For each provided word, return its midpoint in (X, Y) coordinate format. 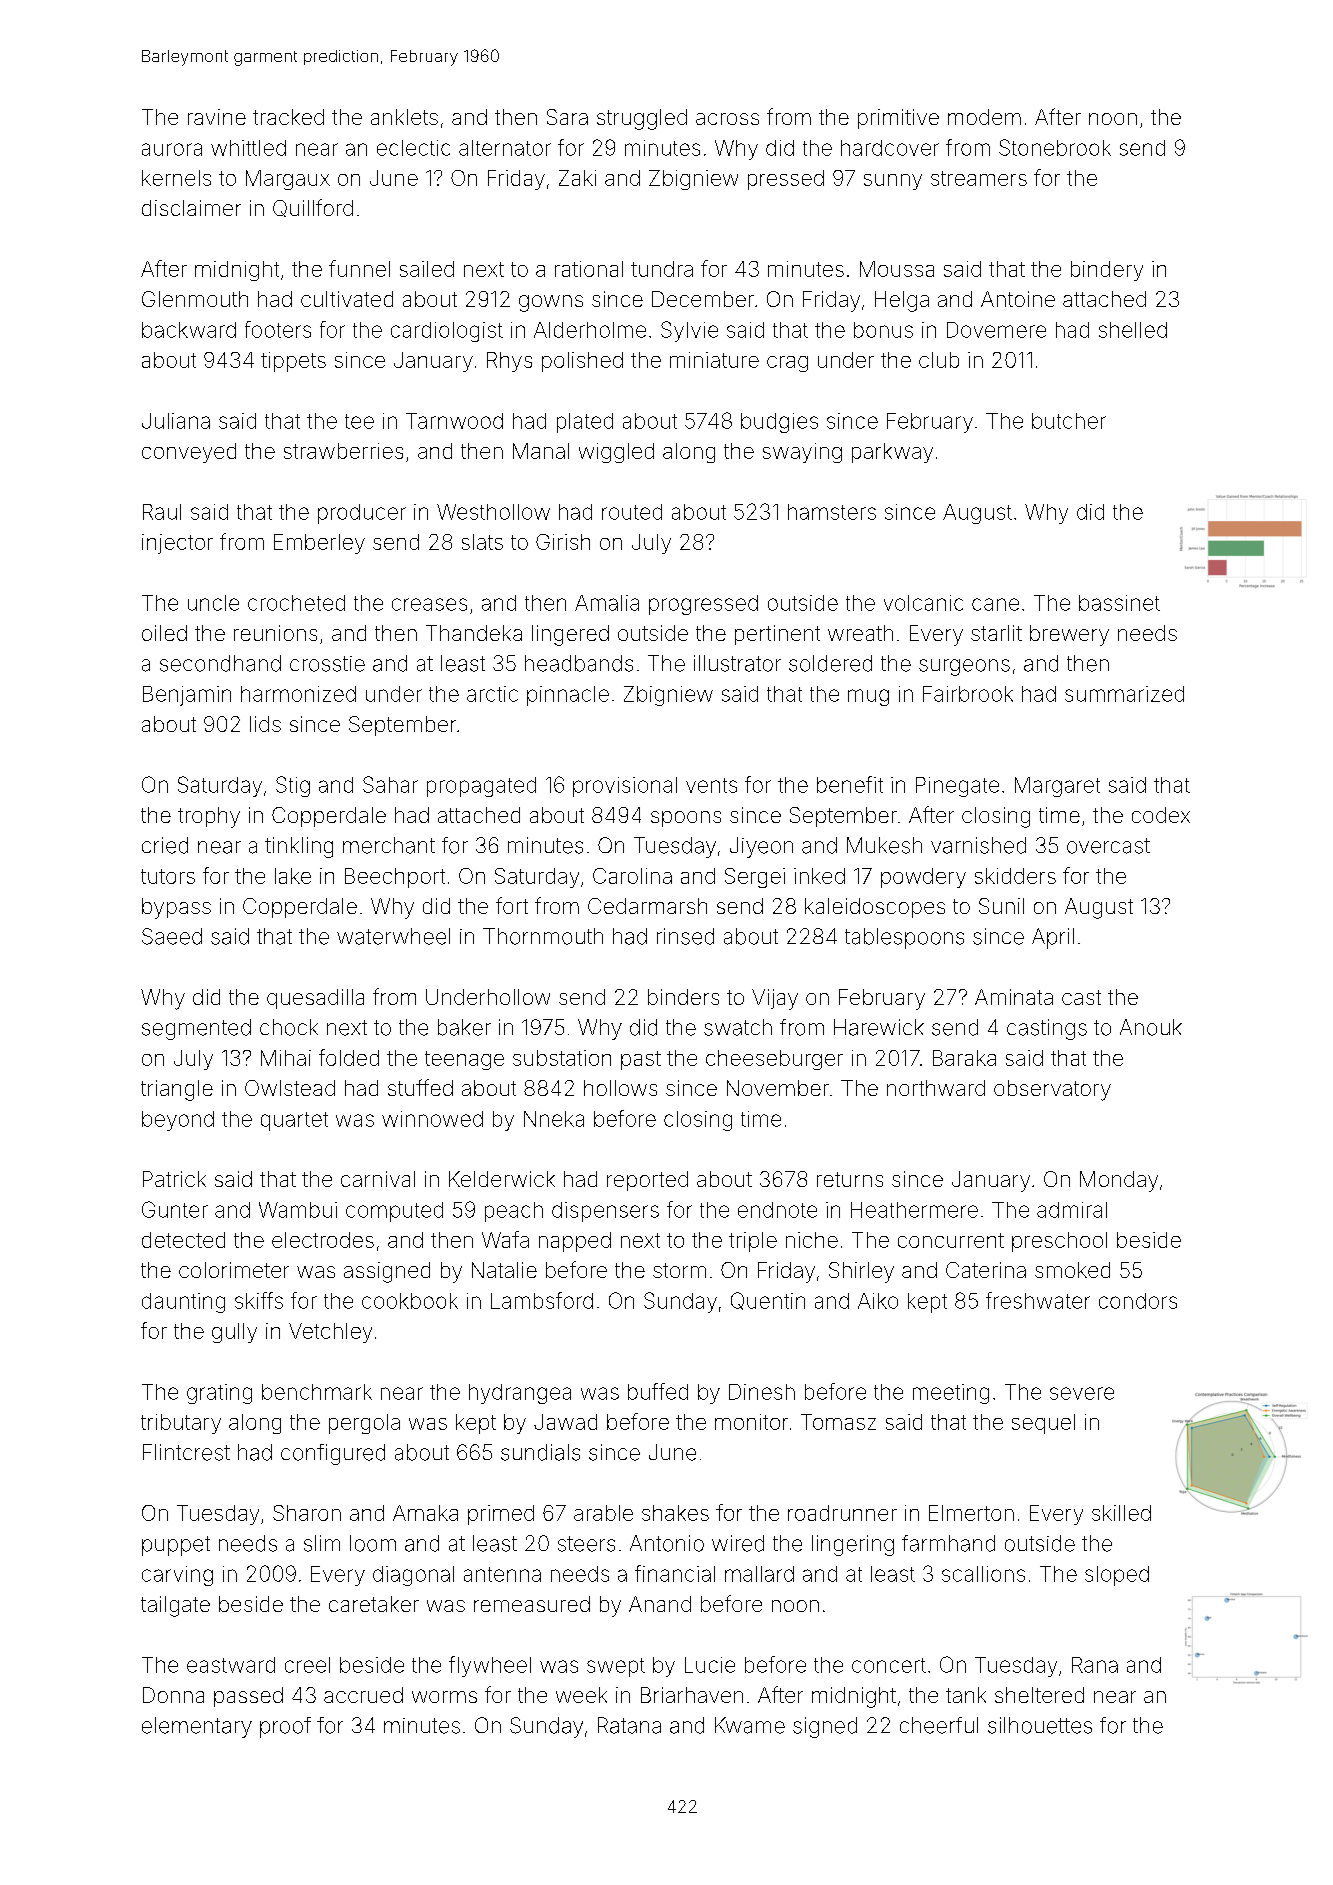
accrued (363, 1695)
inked (819, 876)
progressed (703, 605)
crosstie (327, 664)
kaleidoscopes (875, 908)
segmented (196, 1029)
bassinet (1119, 603)
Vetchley (330, 1333)
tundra (662, 269)
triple (753, 1242)
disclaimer (191, 208)
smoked (1072, 1270)
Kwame (750, 1725)
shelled (1133, 330)
